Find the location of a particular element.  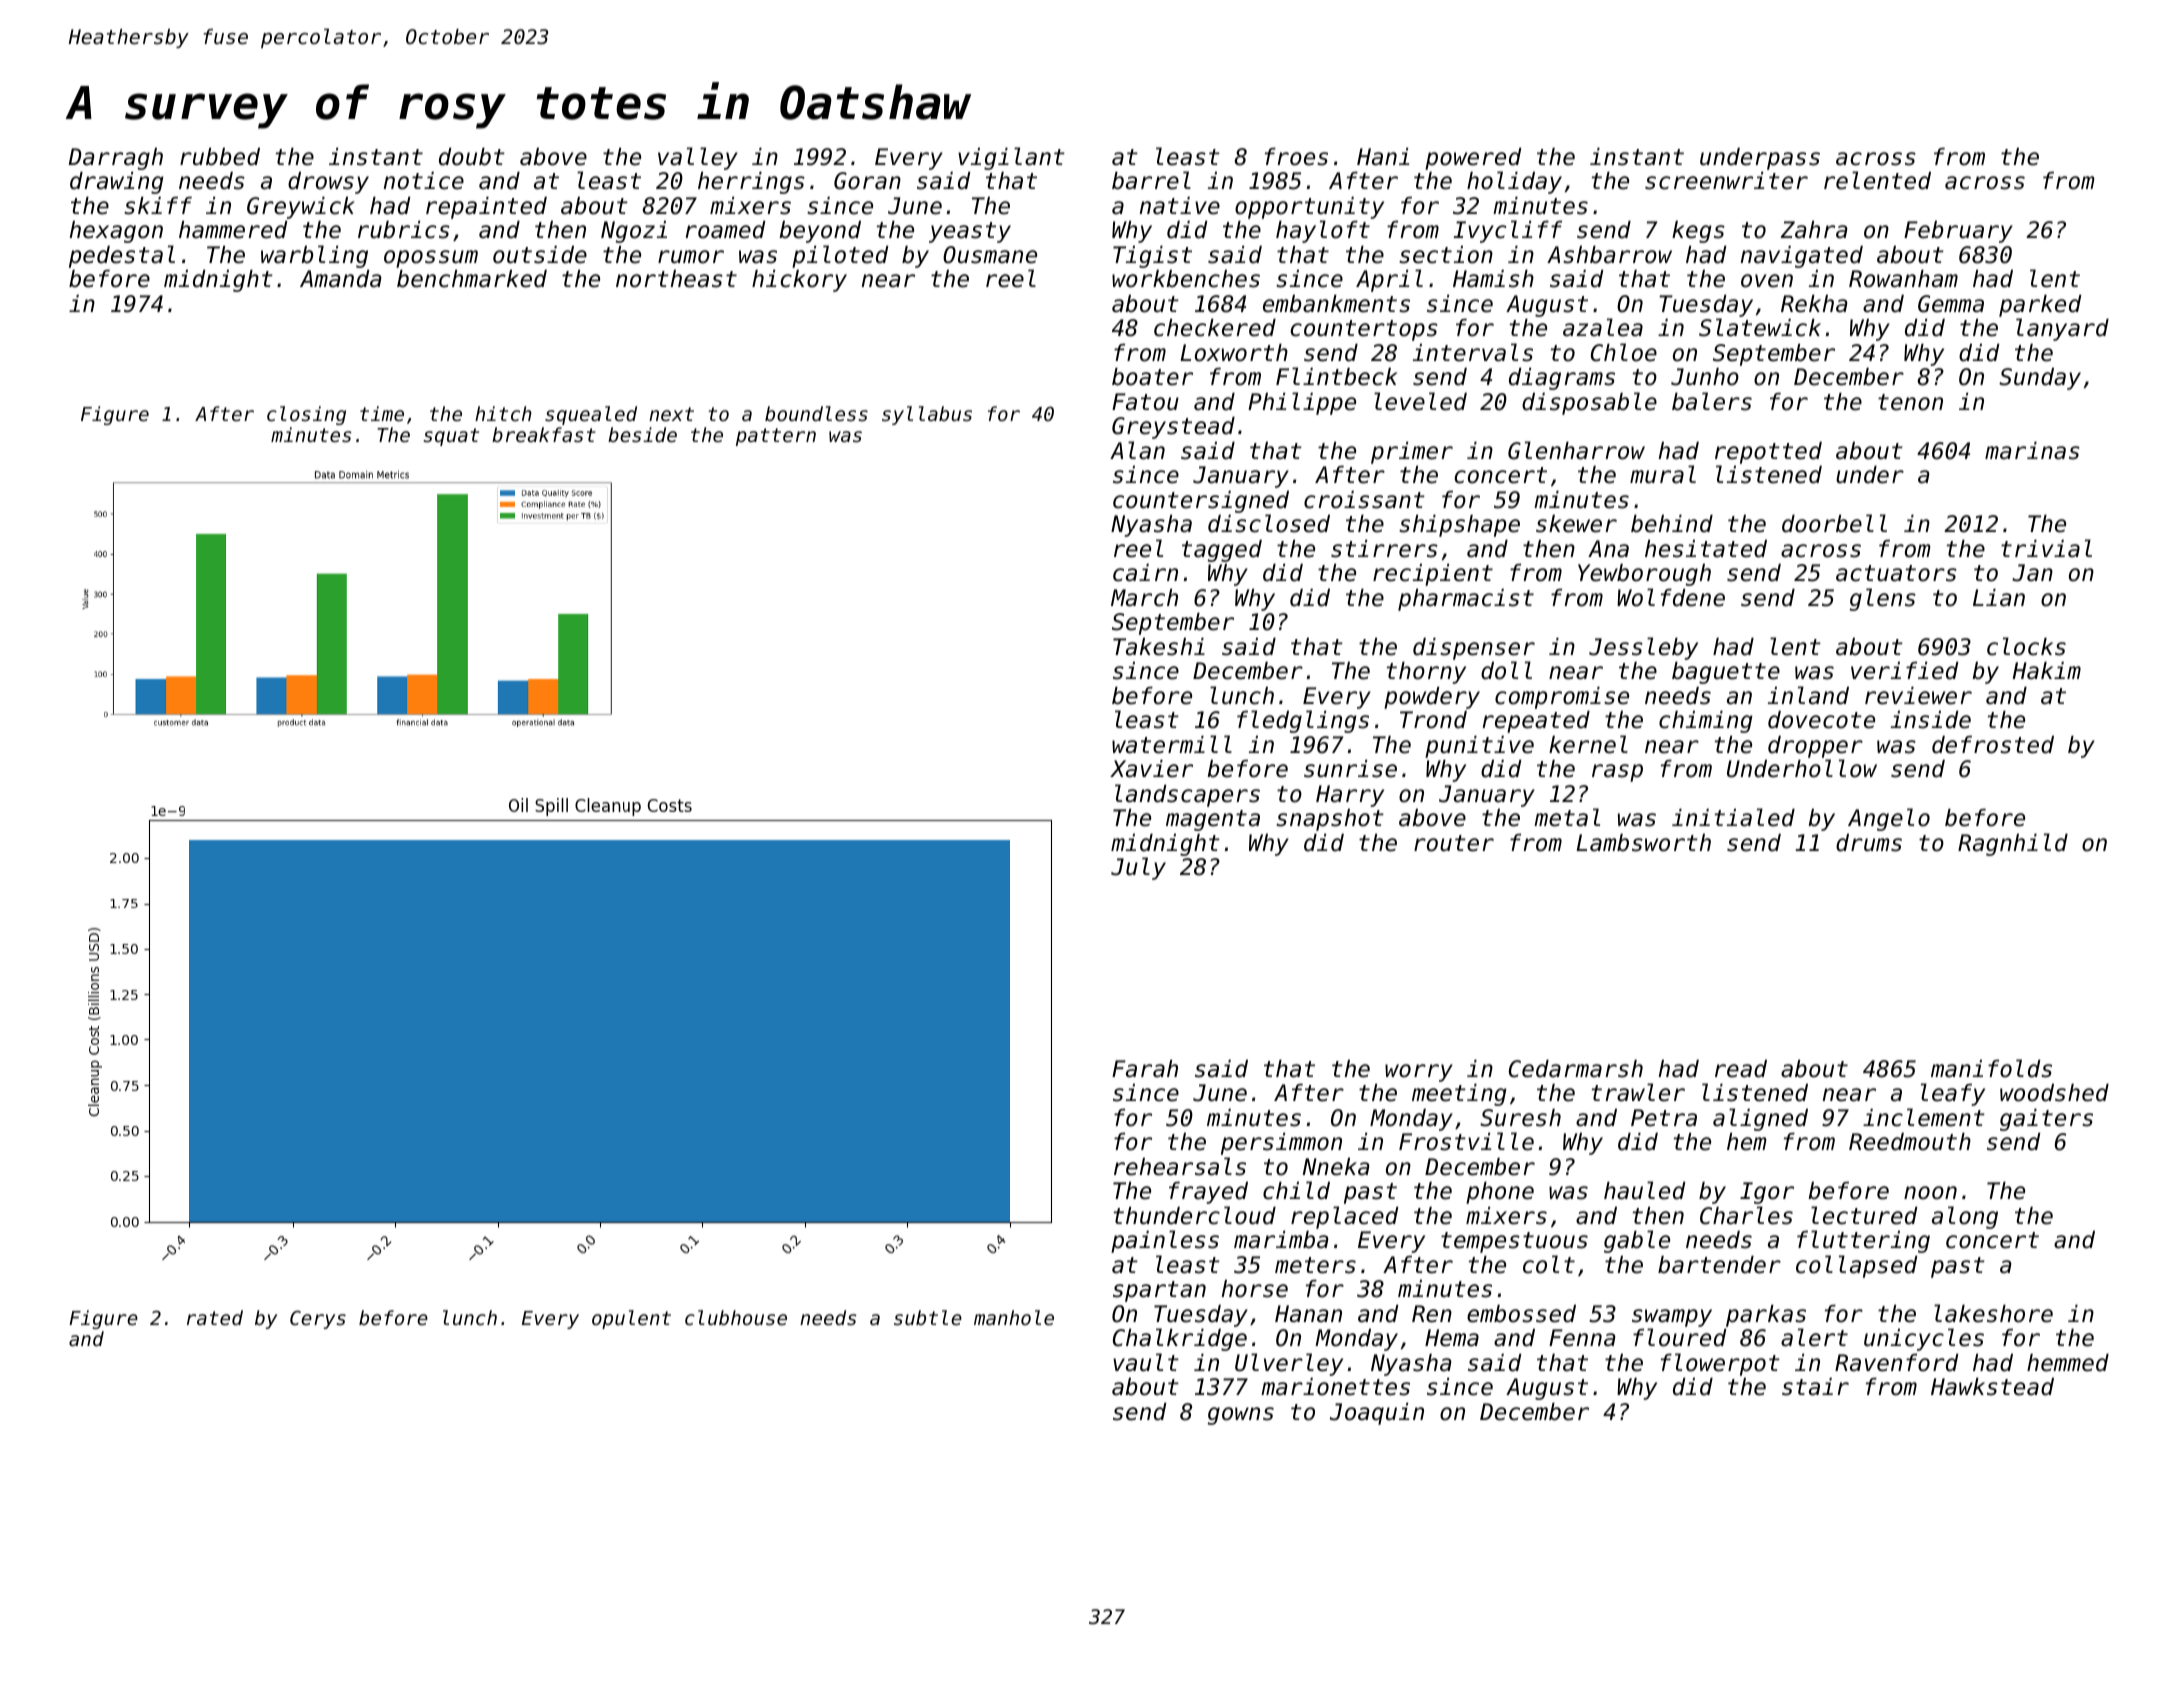

Cerys is located at coordinates (318, 1319).
